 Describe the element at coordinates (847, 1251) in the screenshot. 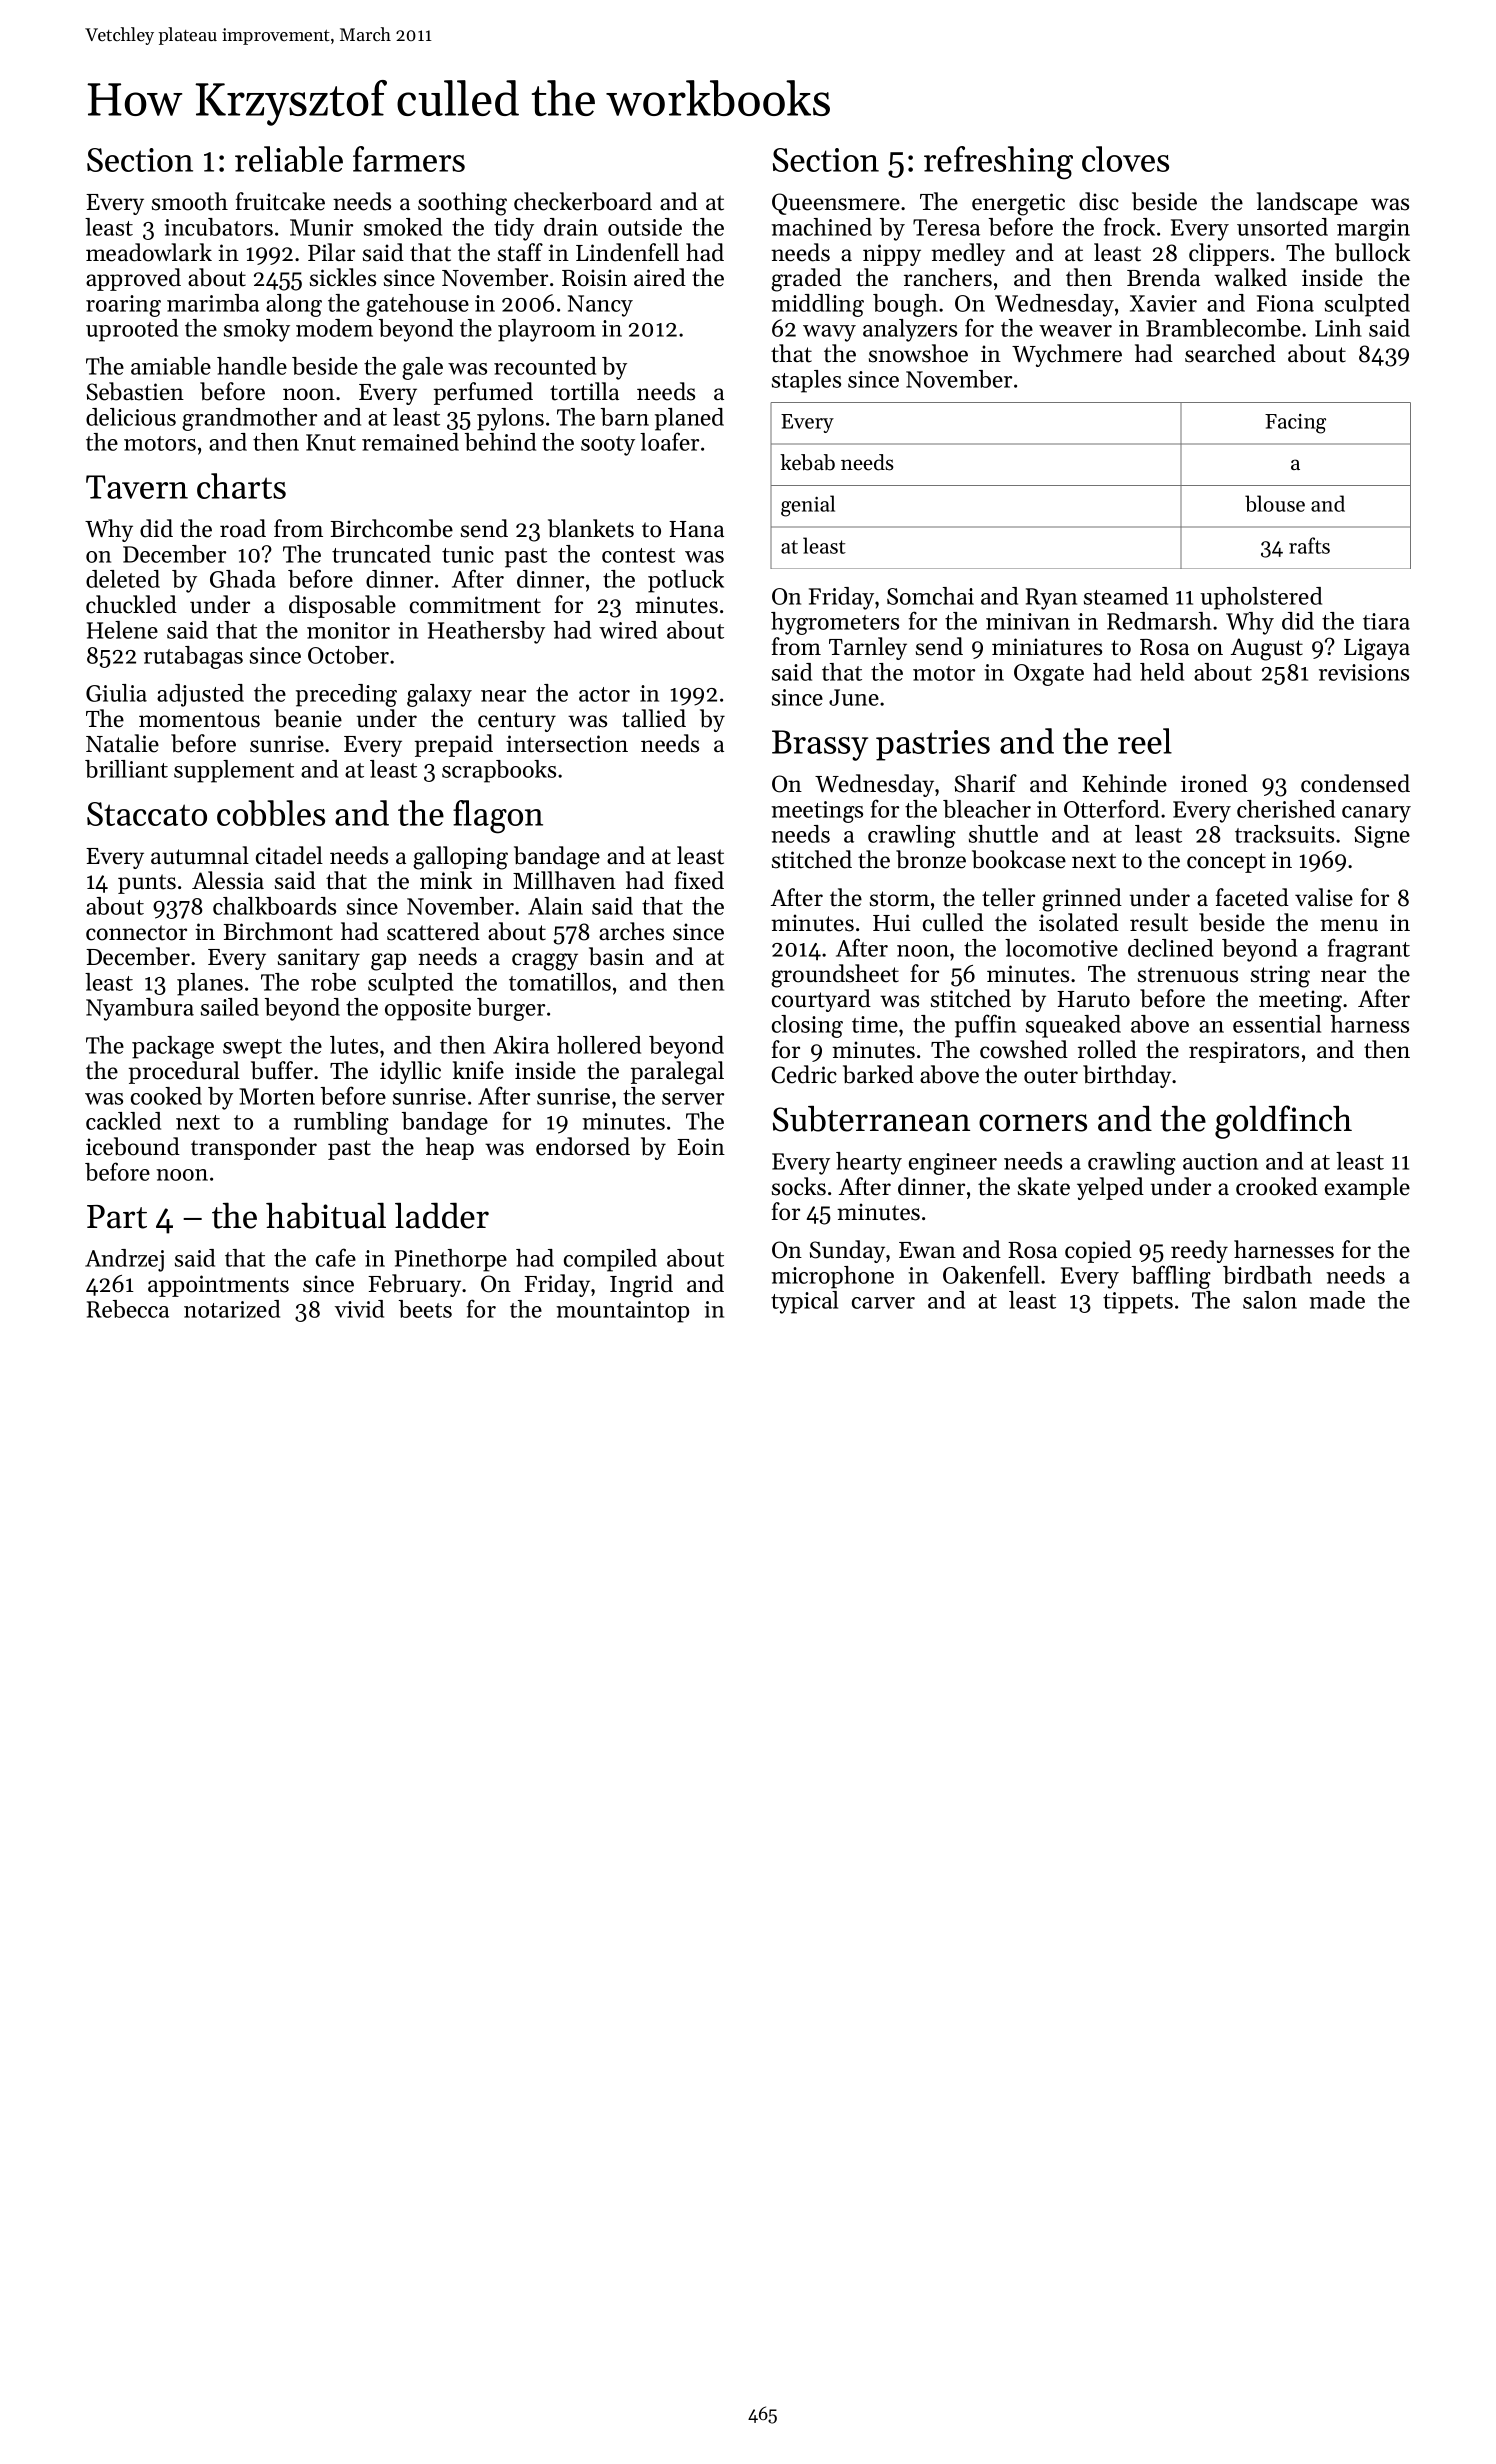

I see `Sunday` at that location.
